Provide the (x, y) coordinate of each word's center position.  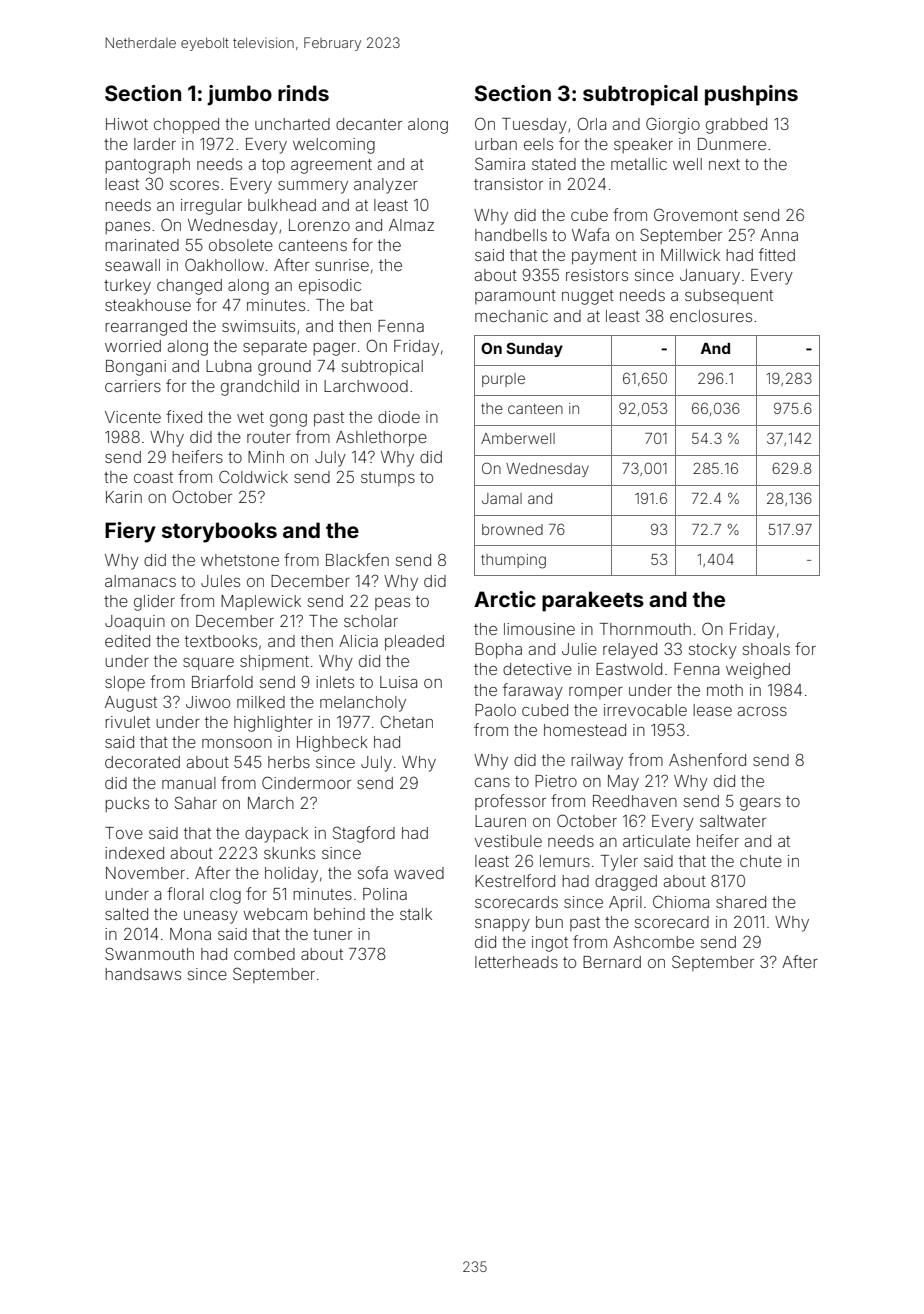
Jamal (502, 498)
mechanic (511, 316)
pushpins (751, 95)
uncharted (292, 124)
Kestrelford (515, 880)
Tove (124, 833)
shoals (766, 649)
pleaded (414, 643)
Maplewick (261, 602)
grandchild (260, 388)
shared (741, 902)
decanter (369, 124)
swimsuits (258, 326)
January (710, 277)
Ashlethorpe (381, 439)
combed (264, 954)
